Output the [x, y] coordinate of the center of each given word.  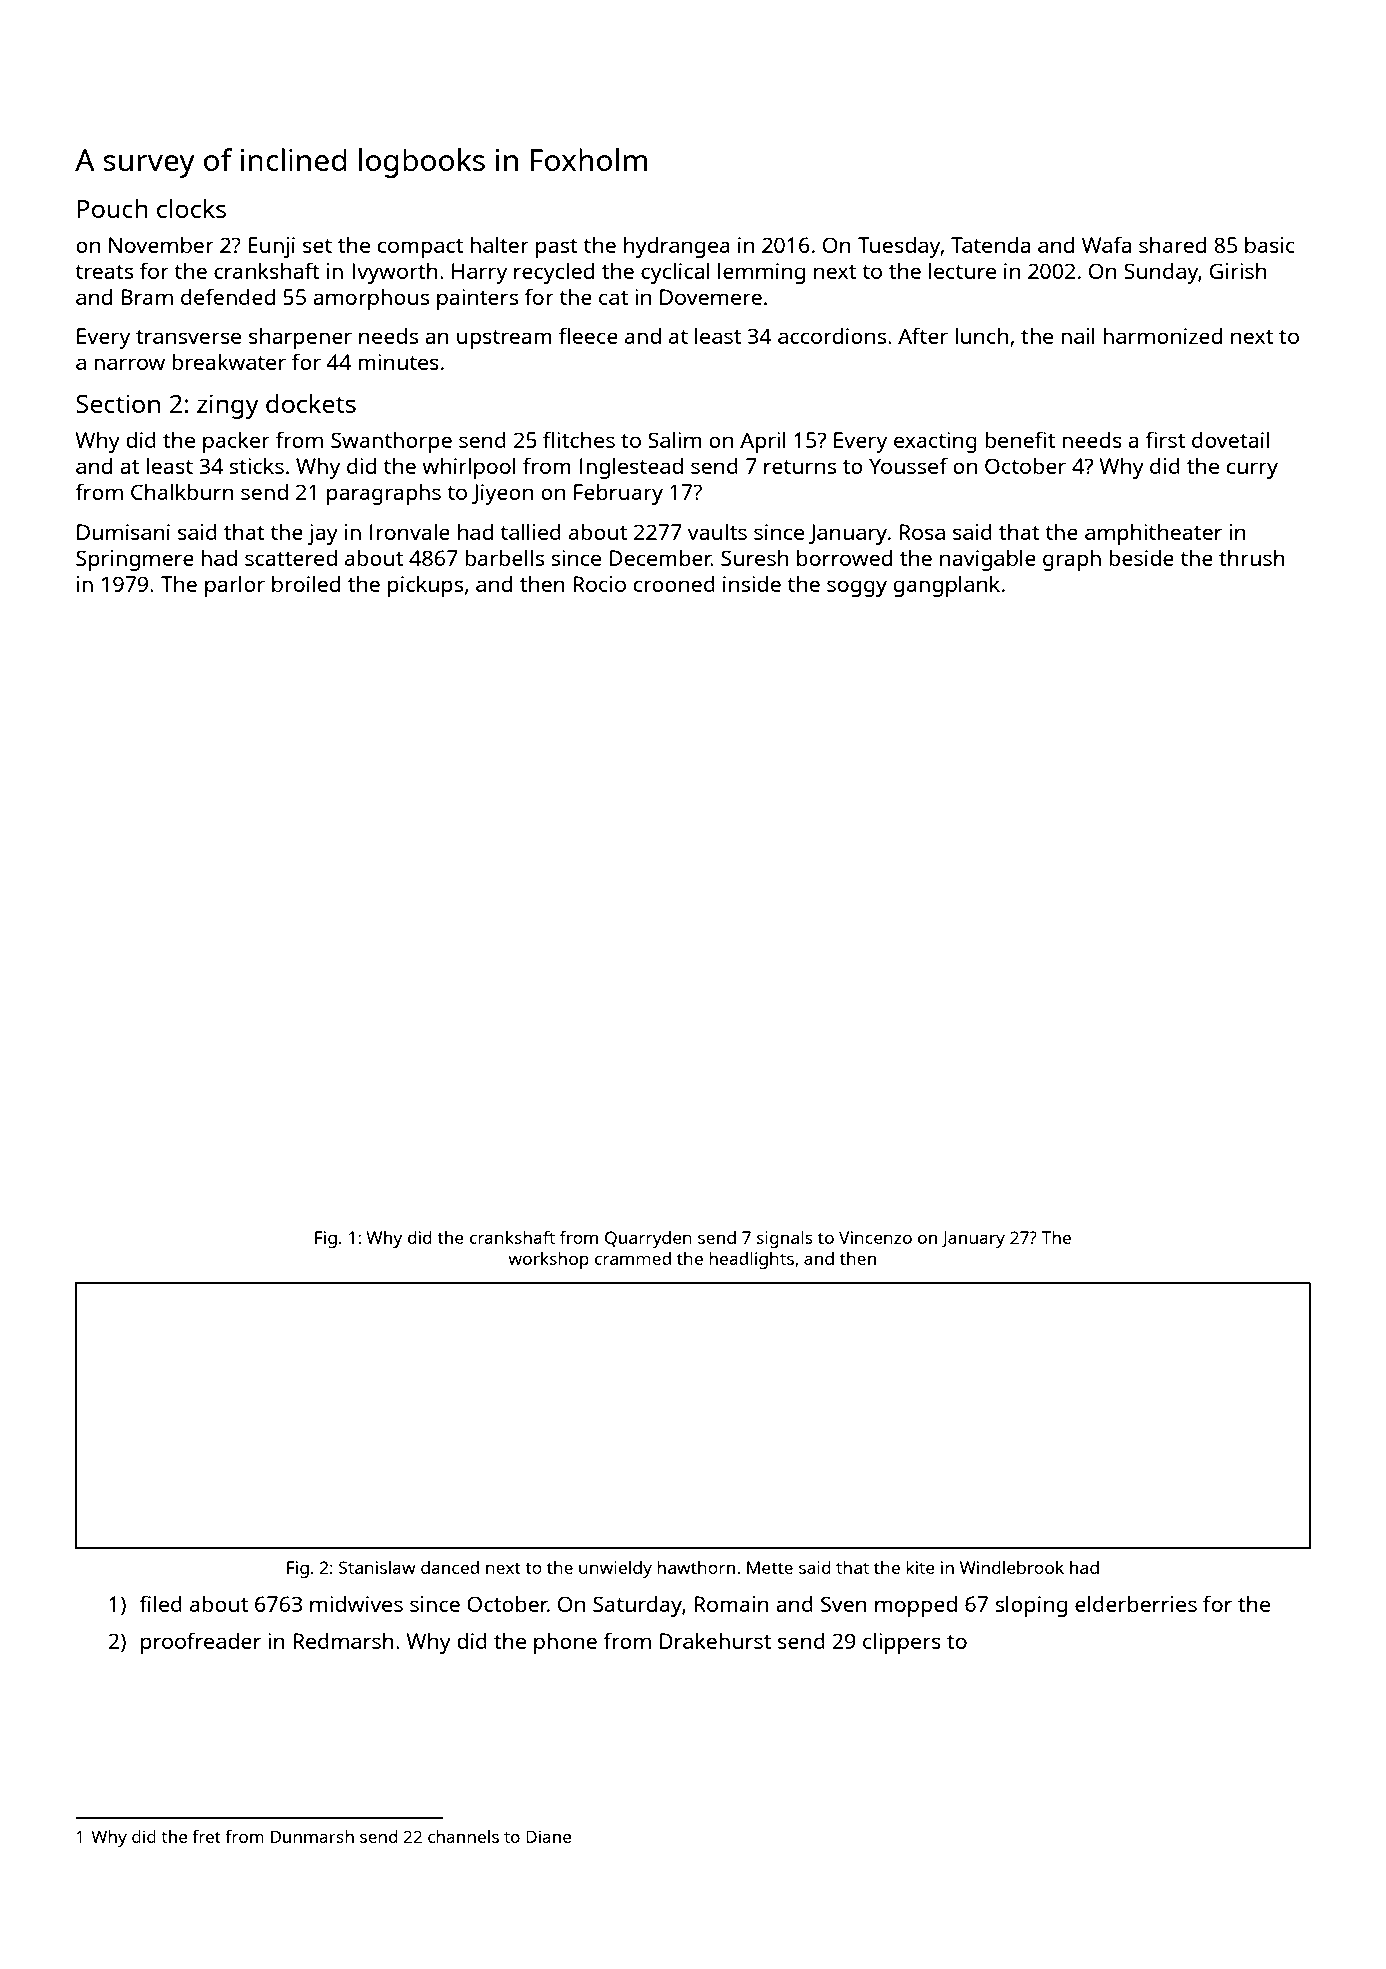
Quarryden [648, 1239]
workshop [548, 1260]
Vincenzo [875, 1237]
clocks [191, 208]
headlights [751, 1260]
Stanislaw [377, 1567]
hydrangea [677, 247]
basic [1270, 245]
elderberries [1136, 1603]
